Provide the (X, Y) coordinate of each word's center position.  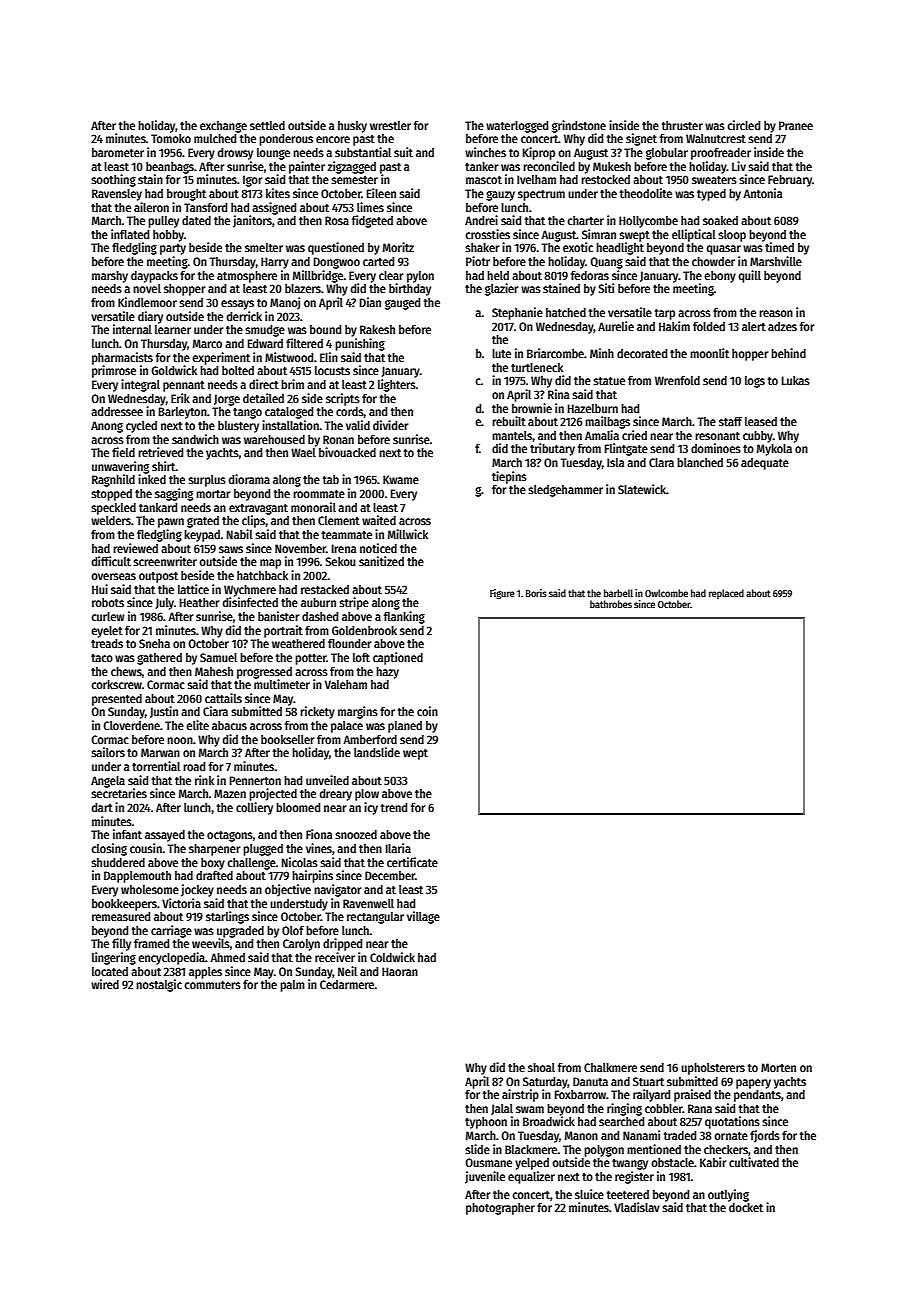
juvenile (485, 1177)
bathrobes (611, 604)
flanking (404, 617)
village (423, 917)
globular (667, 154)
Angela (108, 782)
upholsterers (713, 1069)
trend (394, 807)
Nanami (641, 1135)
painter (307, 167)
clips (253, 521)
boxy (213, 864)
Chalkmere (610, 1067)
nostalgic (159, 985)
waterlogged (517, 127)
